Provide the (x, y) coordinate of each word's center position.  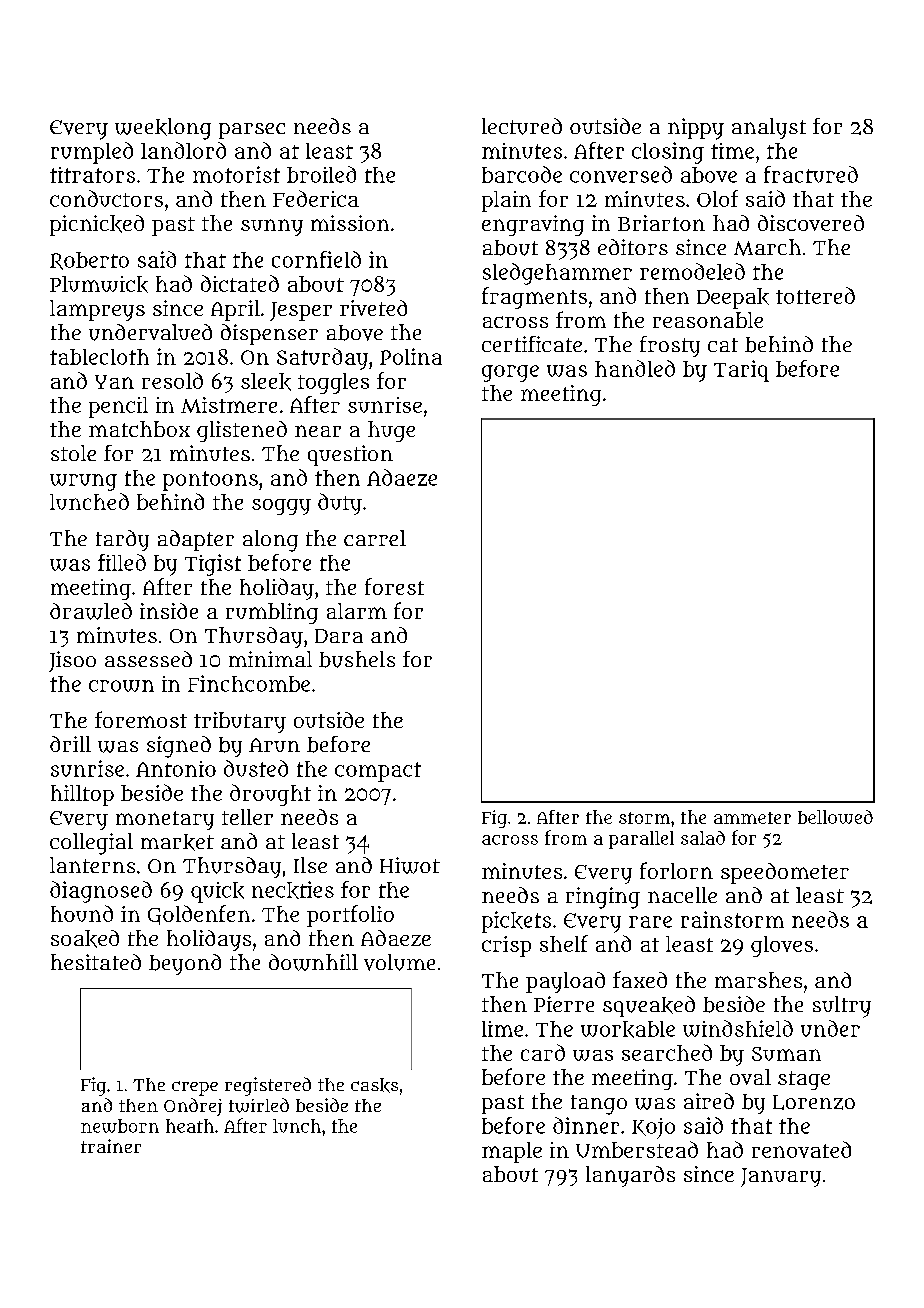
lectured (522, 126)
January (781, 1177)
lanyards (630, 1176)
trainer (111, 1146)
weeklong (163, 129)
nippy (696, 129)
